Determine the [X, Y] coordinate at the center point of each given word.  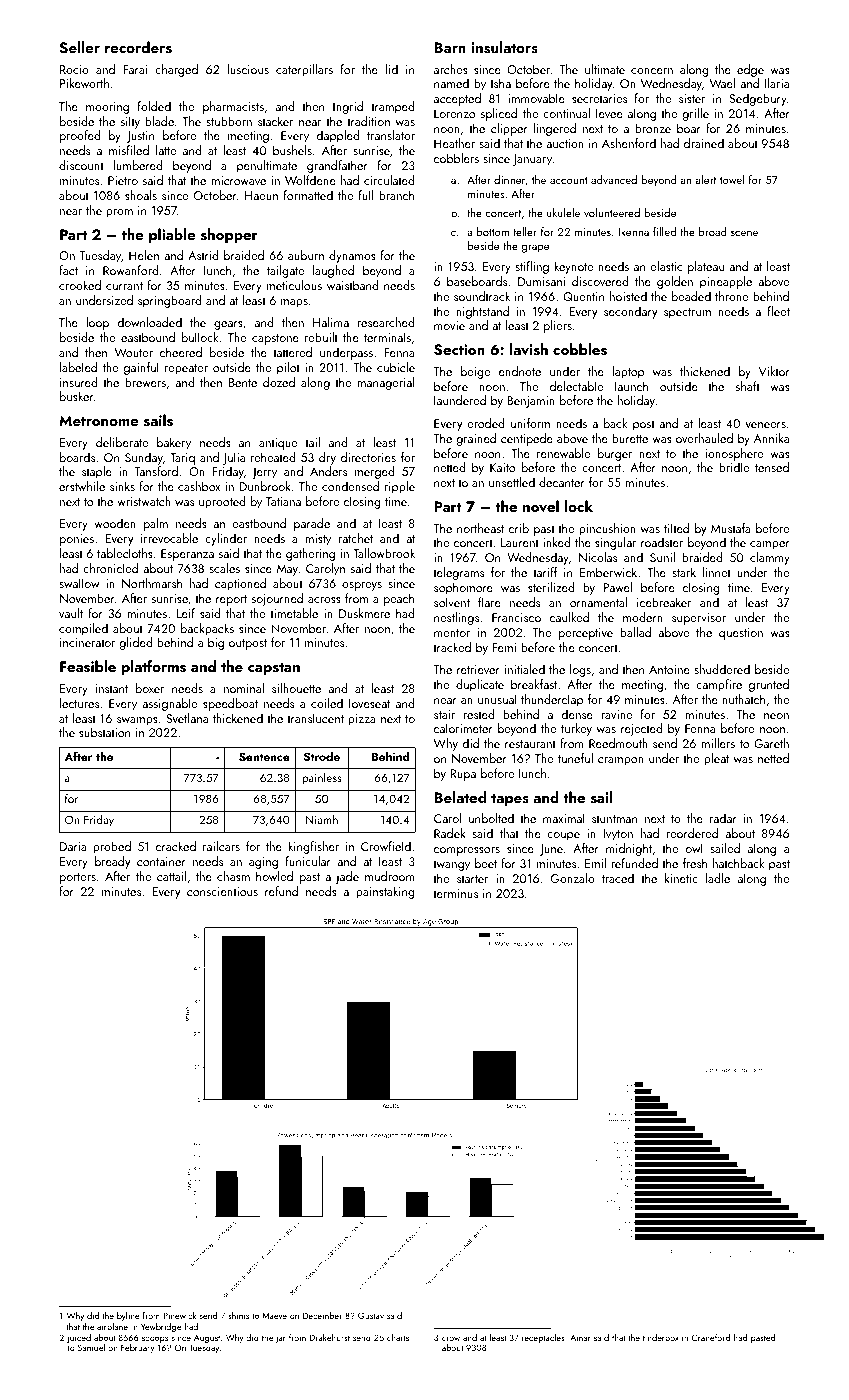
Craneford [711, 1337]
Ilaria [777, 83]
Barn [450, 47]
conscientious [222, 891]
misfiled [129, 150]
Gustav [371, 1315]
